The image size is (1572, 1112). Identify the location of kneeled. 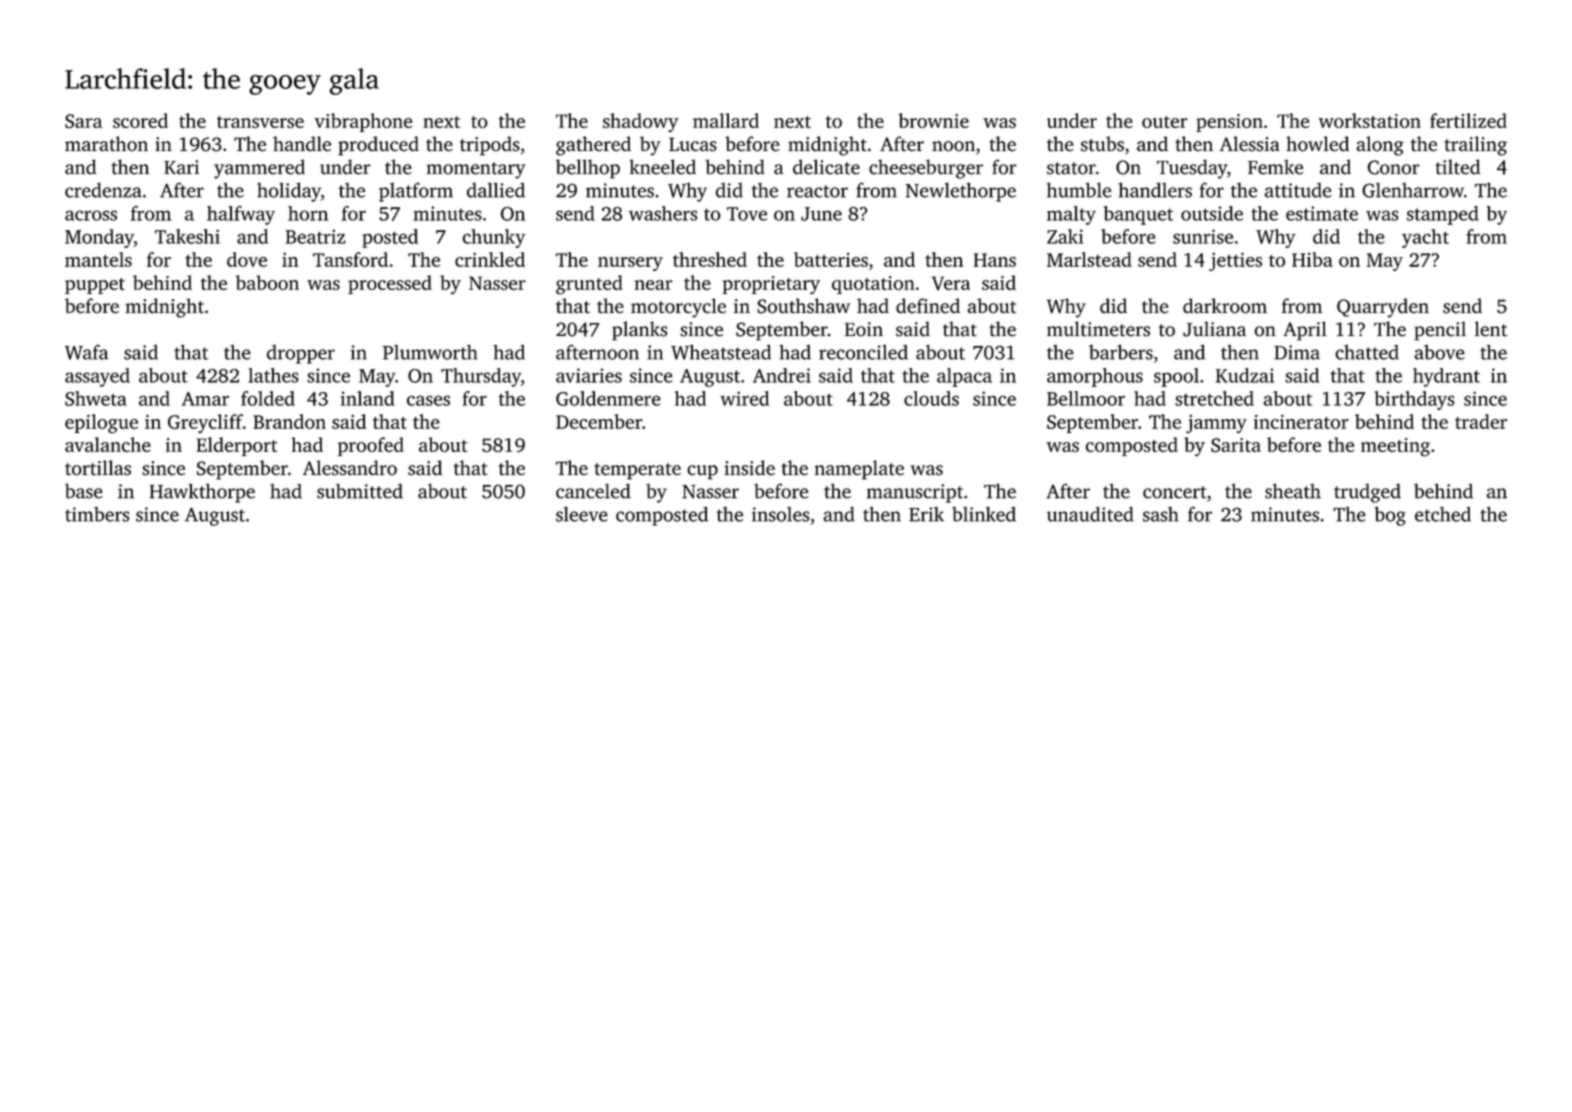
(662, 167).
